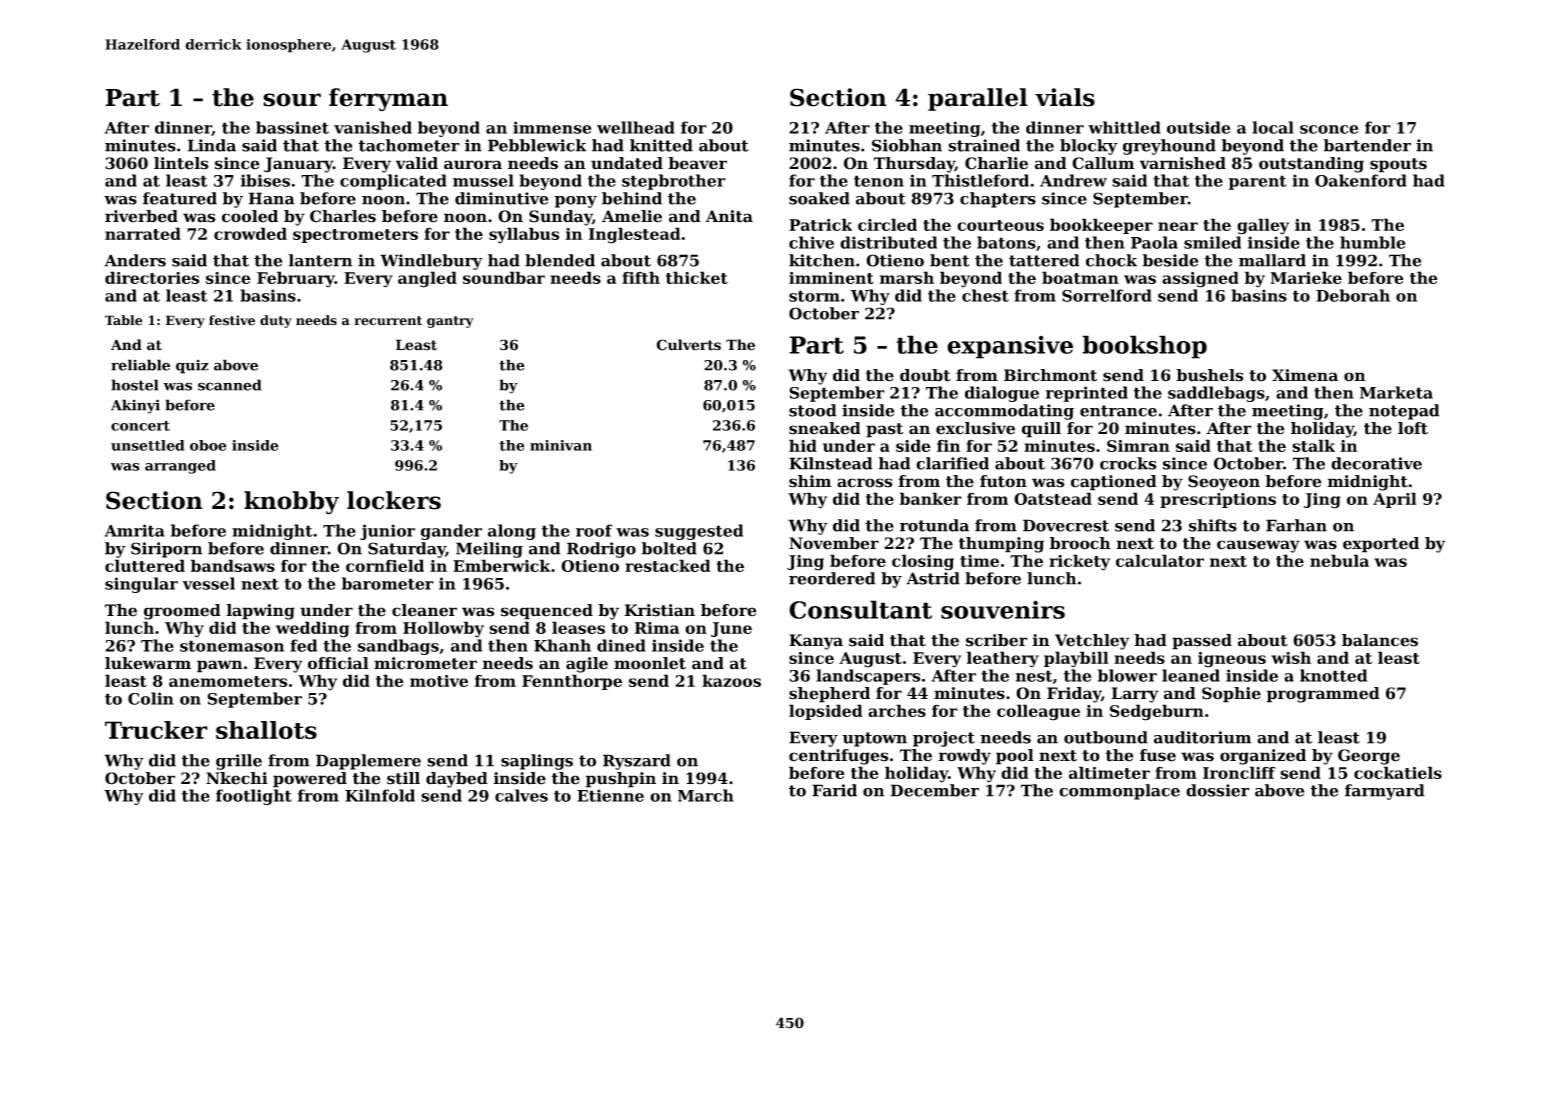 The width and height of the image is (1551, 1096). I want to click on barometer, so click(388, 583).
